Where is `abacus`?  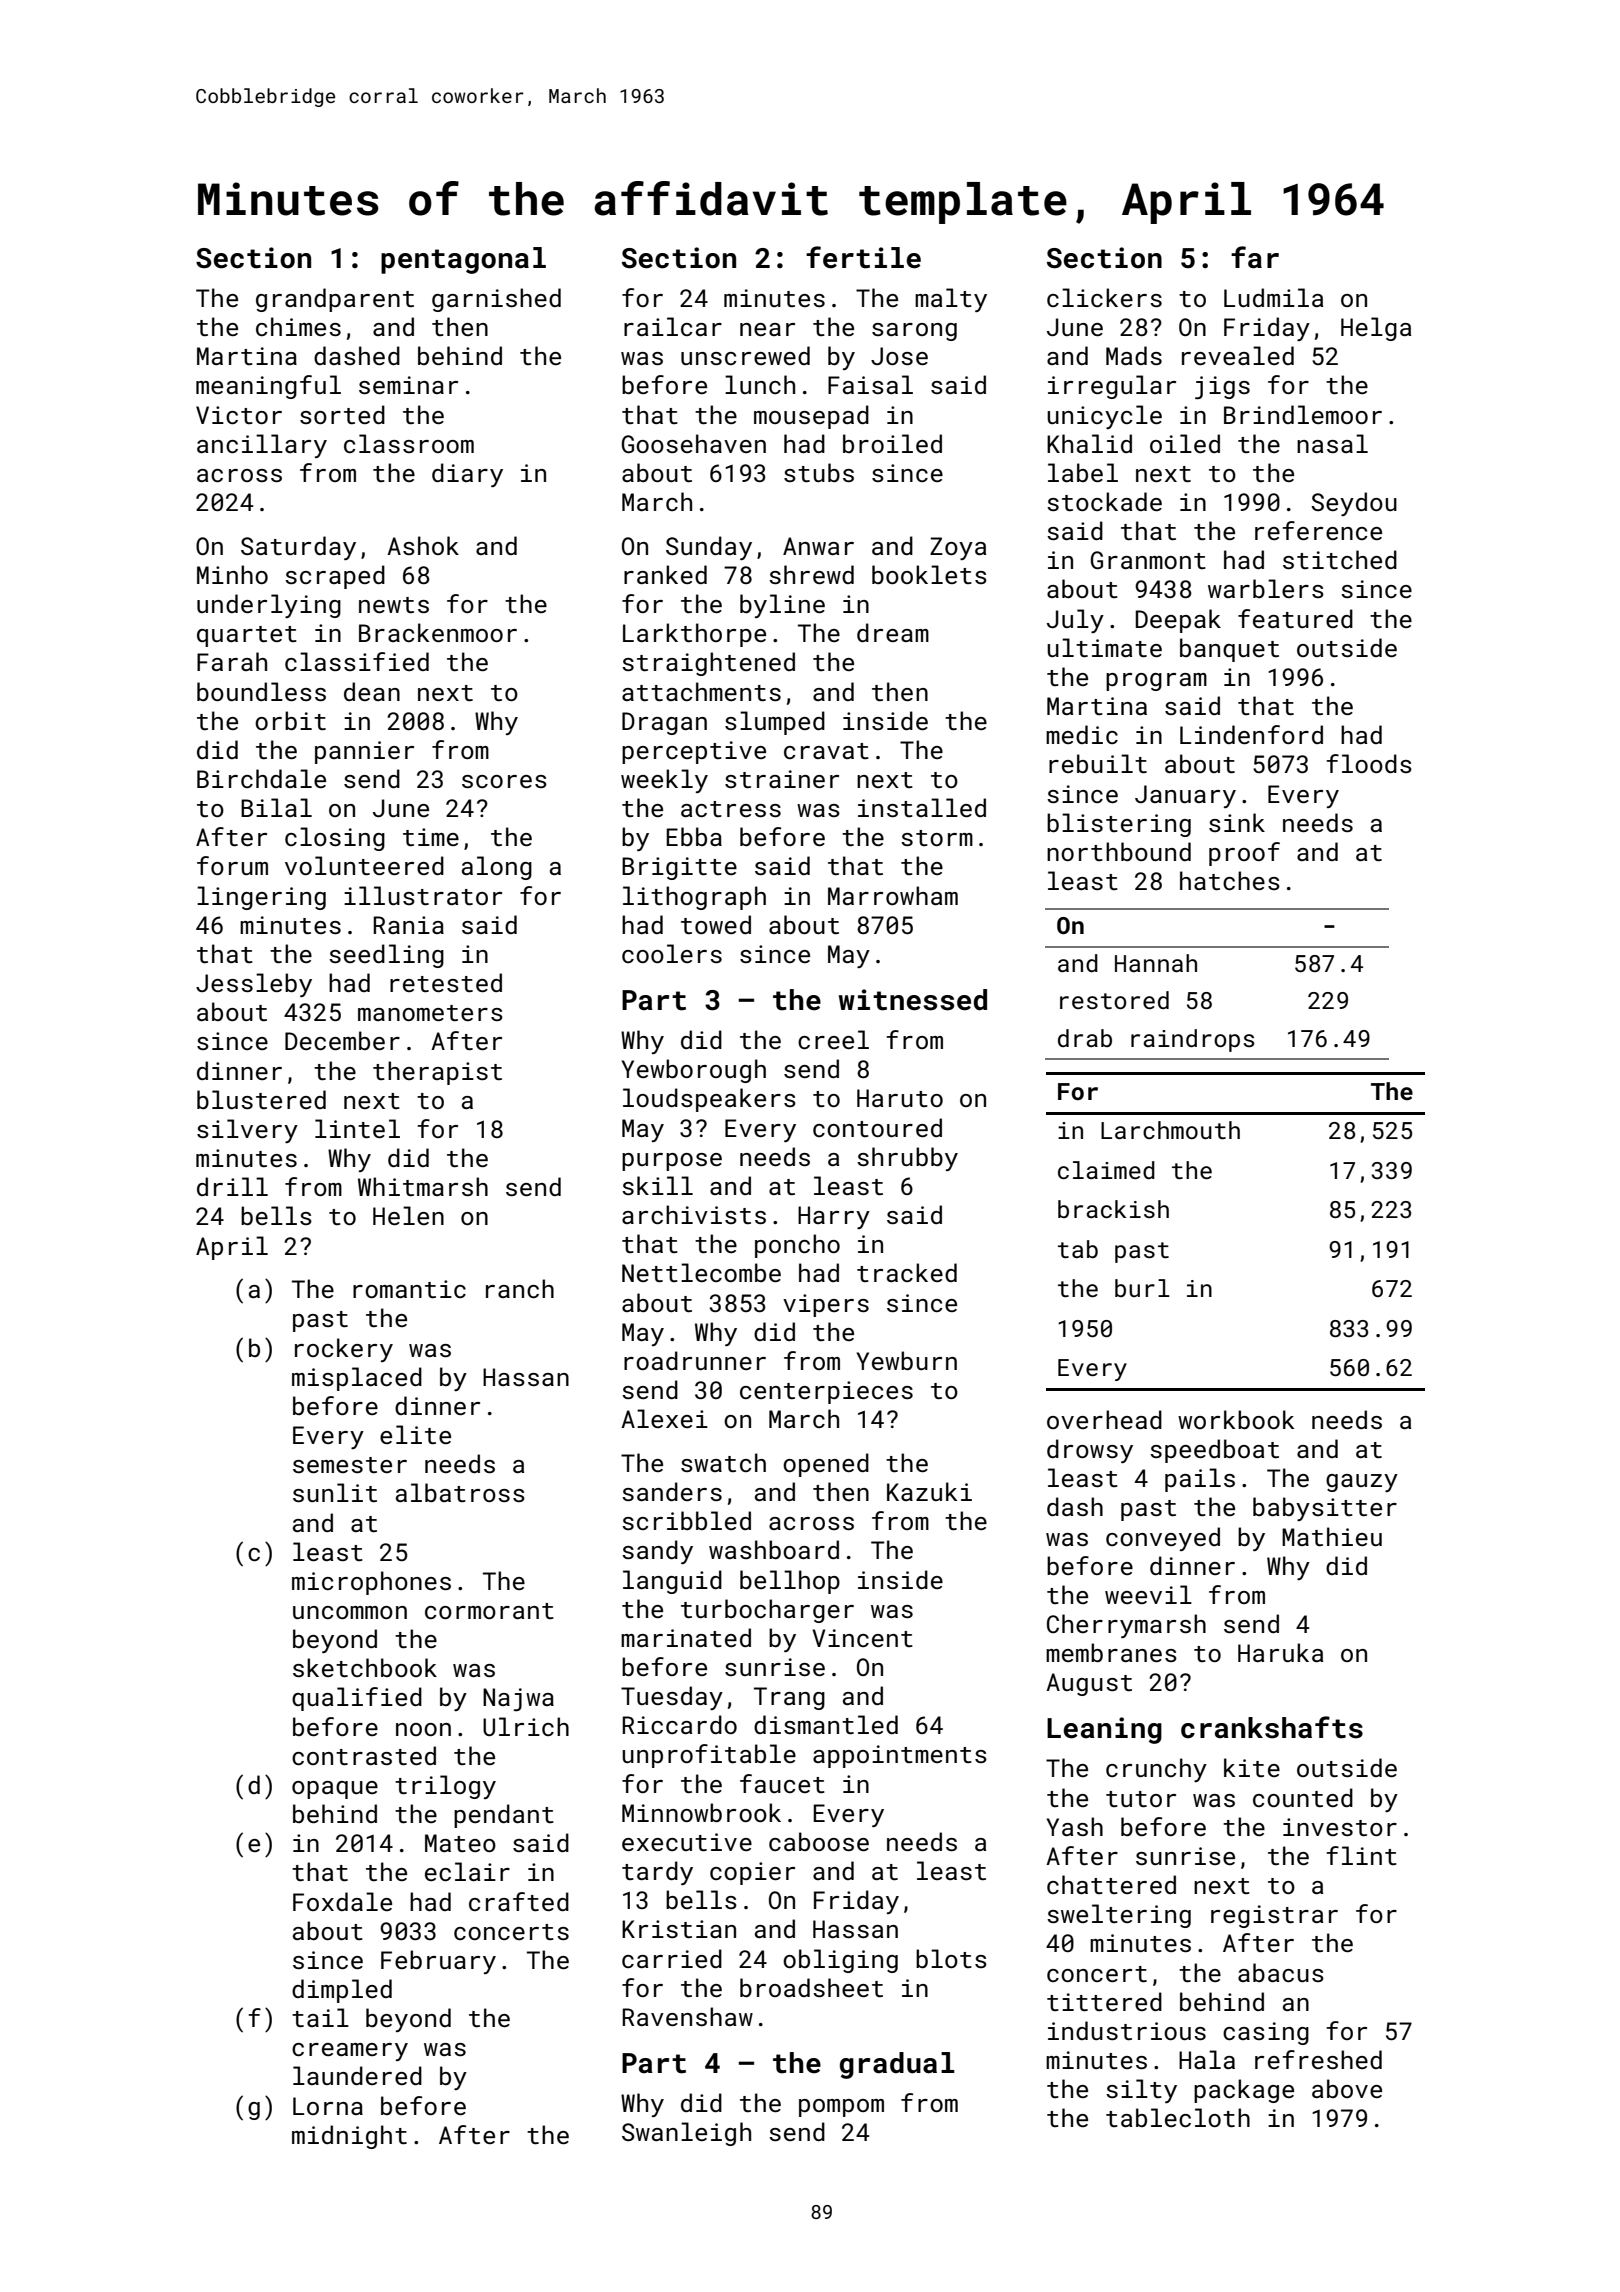
abacus is located at coordinates (1281, 1972).
